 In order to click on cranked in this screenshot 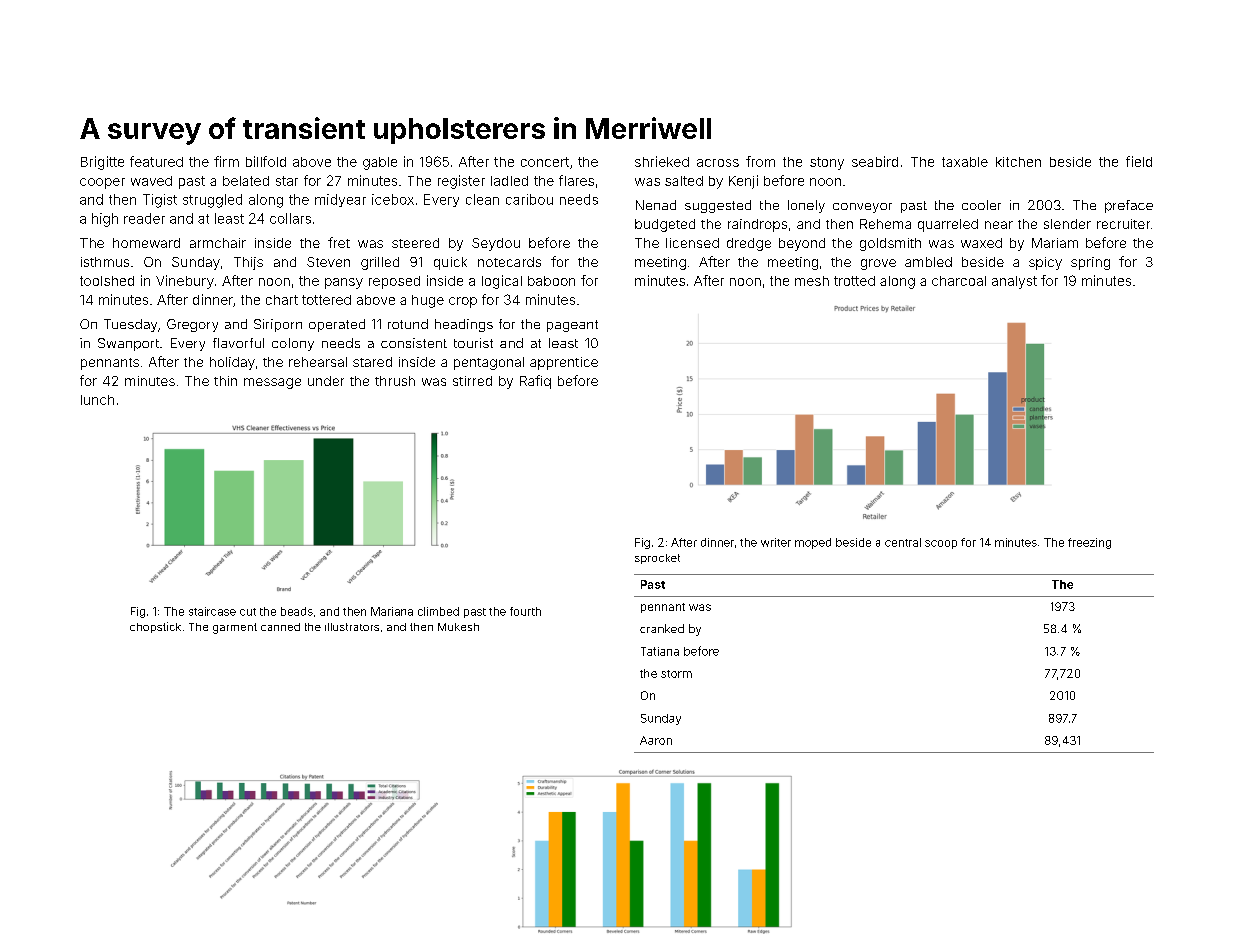, I will do `click(662, 628)`.
